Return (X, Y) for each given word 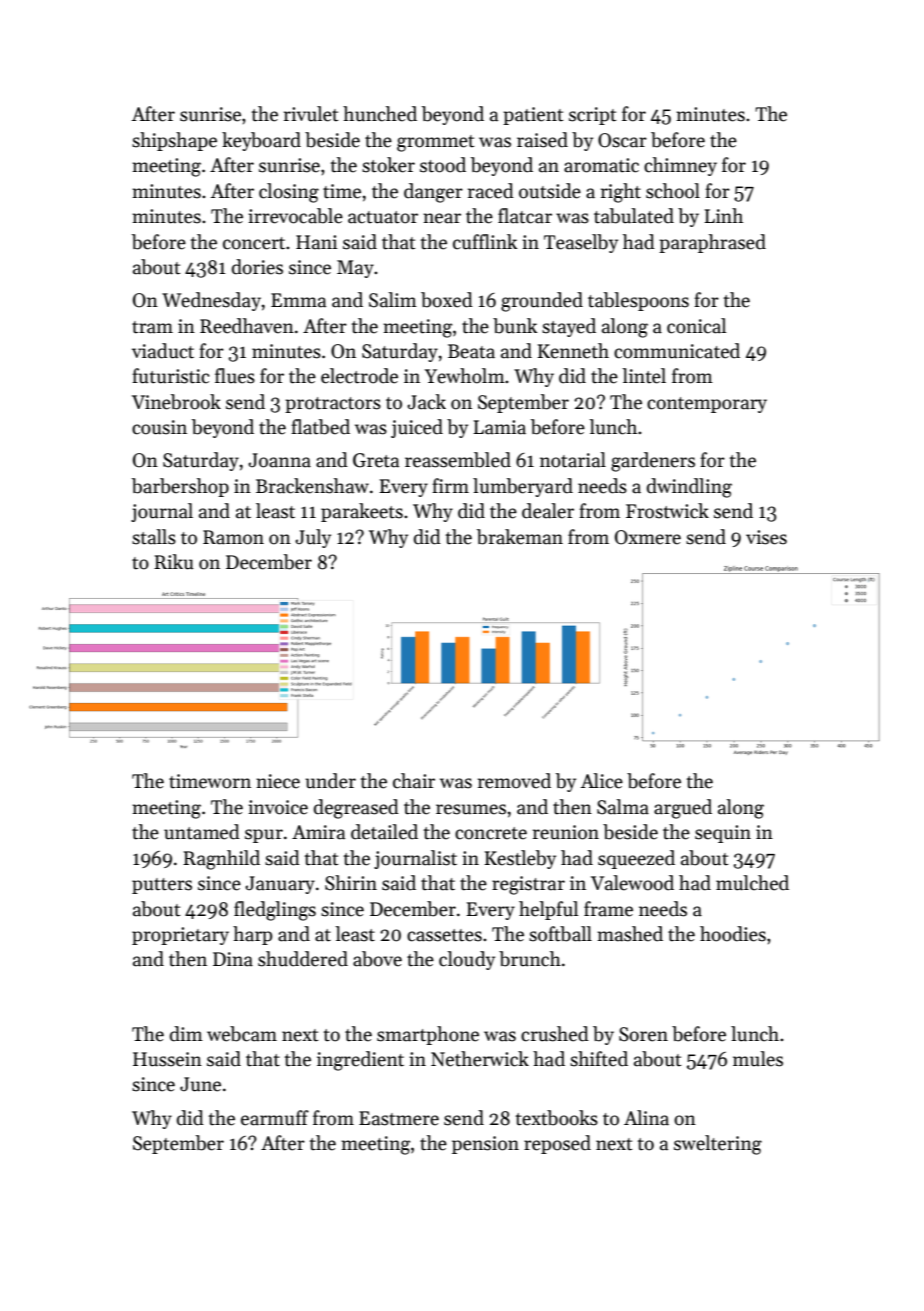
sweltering (718, 1145)
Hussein (167, 1059)
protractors (333, 405)
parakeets (362, 512)
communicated (677, 351)
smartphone (428, 1035)
